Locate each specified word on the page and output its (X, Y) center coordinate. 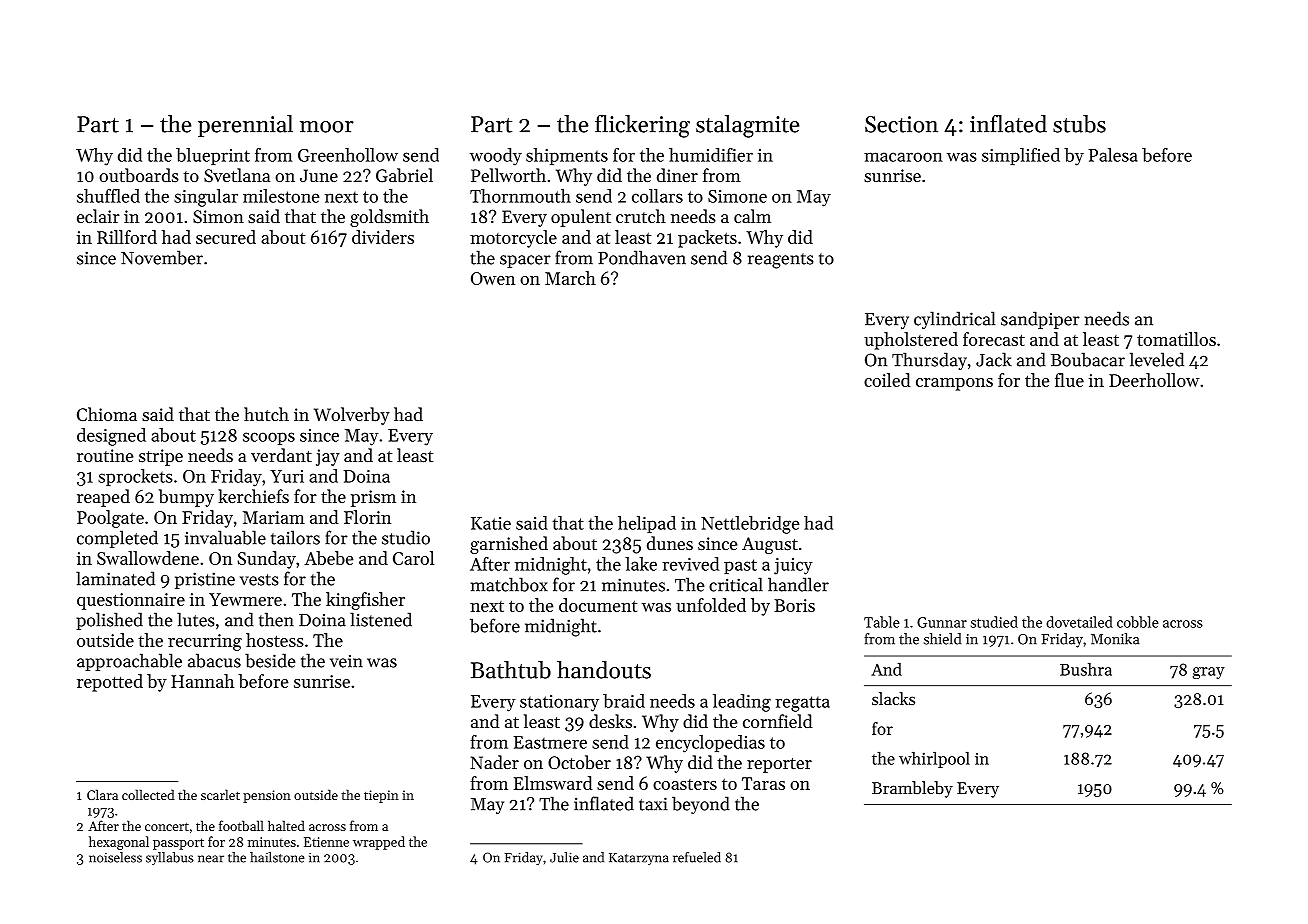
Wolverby (352, 416)
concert (167, 826)
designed (111, 437)
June (319, 175)
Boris (794, 605)
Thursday (929, 361)
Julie (564, 857)
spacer (525, 261)
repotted (110, 683)
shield (942, 639)
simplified (1021, 156)
